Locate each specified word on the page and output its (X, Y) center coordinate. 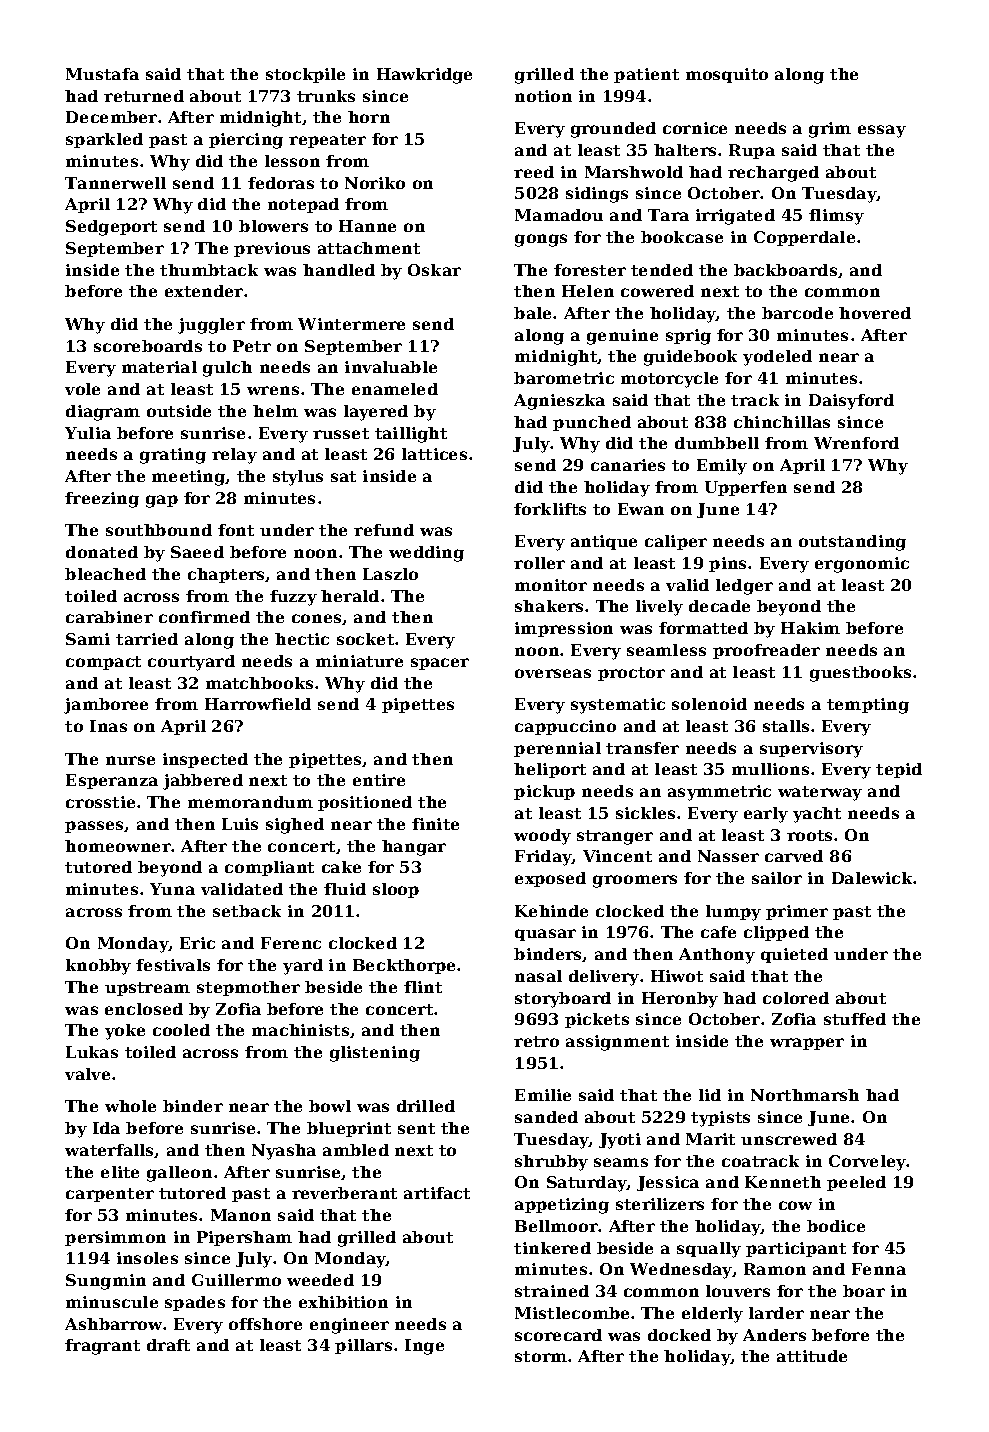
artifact (437, 1193)
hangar (414, 848)
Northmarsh (805, 1095)
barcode (797, 313)
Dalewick (872, 878)
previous (272, 249)
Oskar (434, 270)
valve (87, 1074)
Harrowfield (258, 704)
